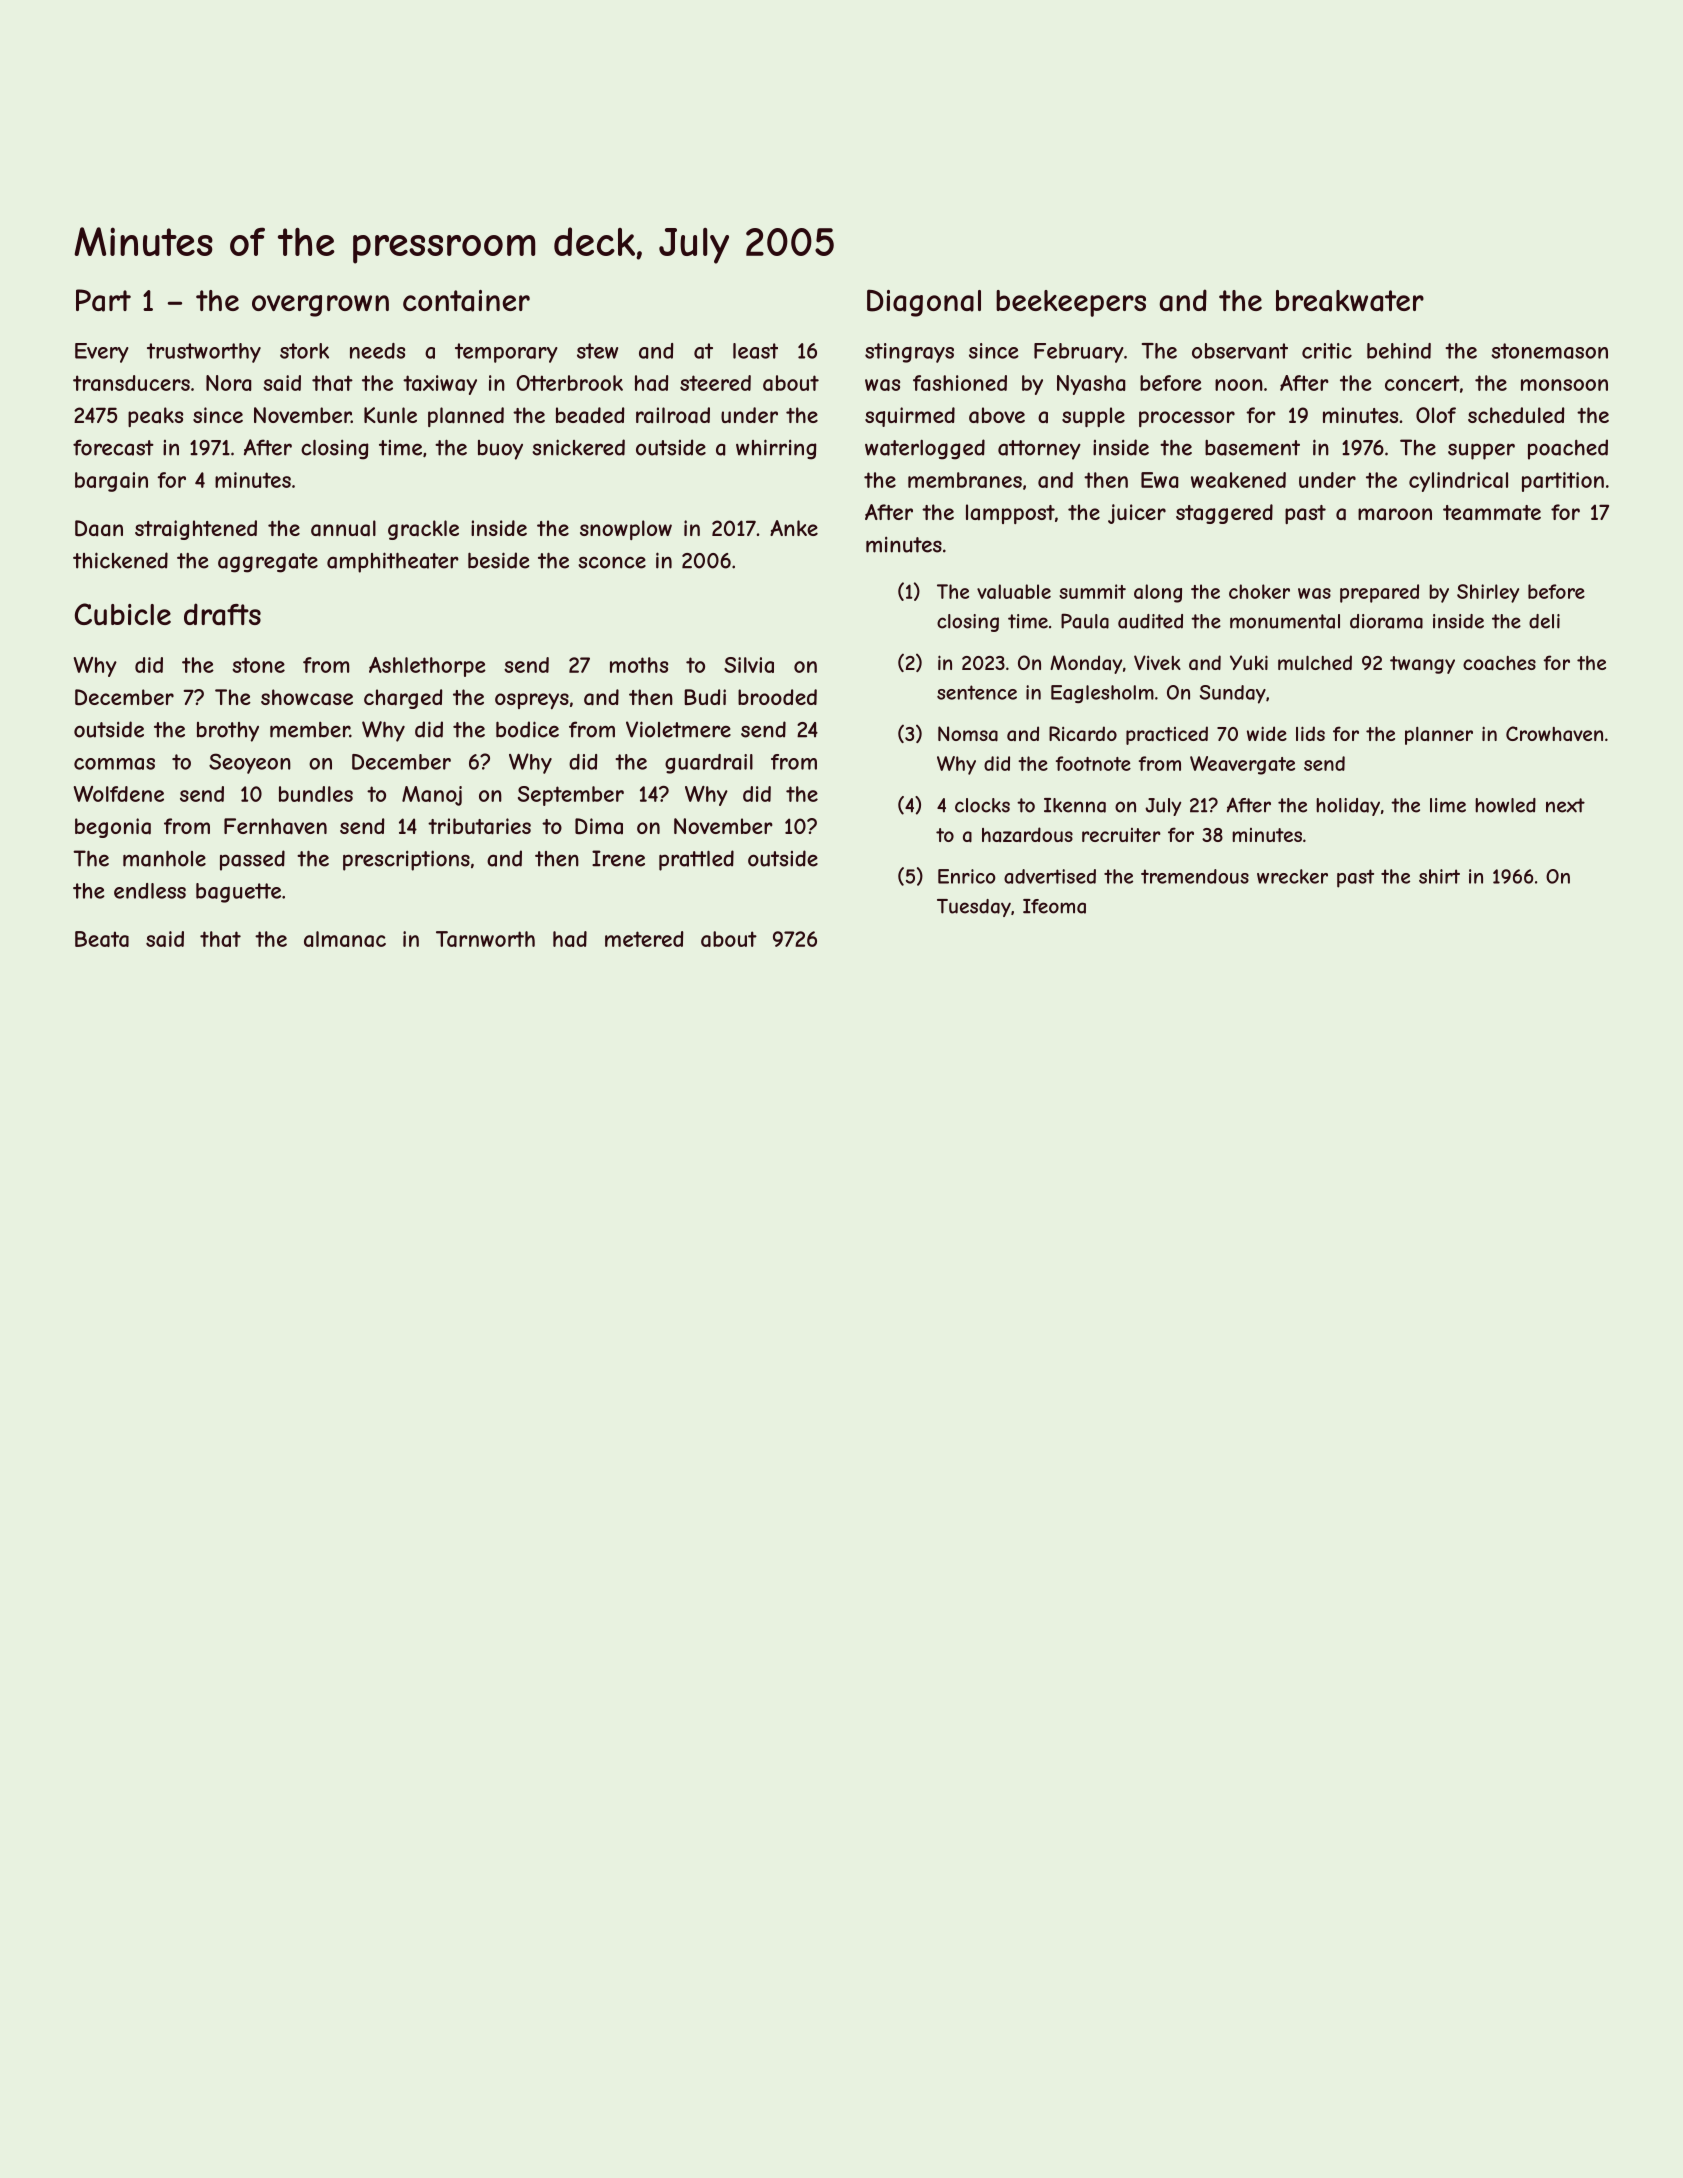  What do you see at coordinates (924, 303) in the screenshot?
I see `Diagonal` at bounding box center [924, 303].
